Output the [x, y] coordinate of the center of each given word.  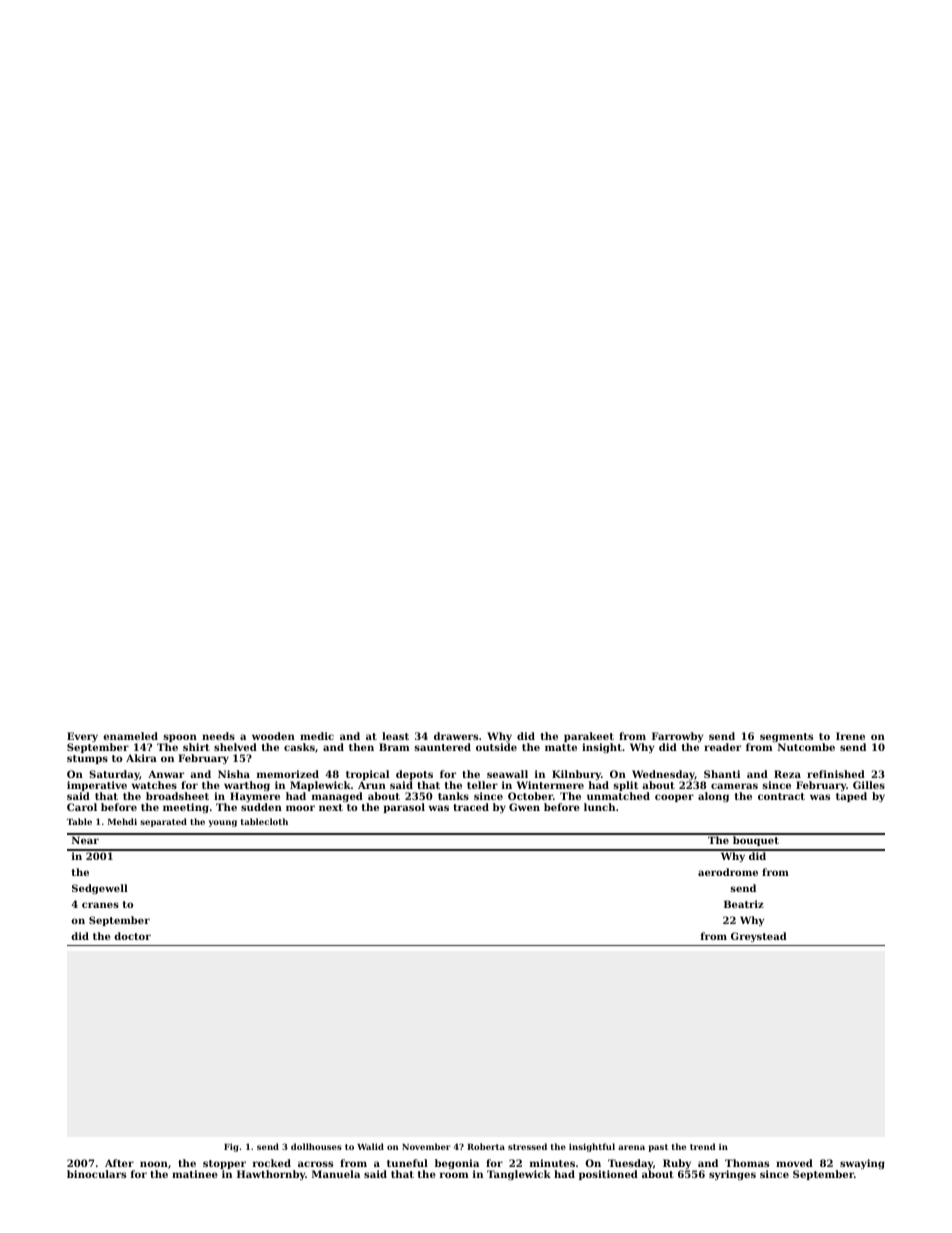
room [454, 1175]
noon [154, 1164]
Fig [231, 1147]
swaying [862, 1164]
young [222, 823]
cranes [100, 905]
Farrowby [677, 738]
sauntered [442, 747]
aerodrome [728, 872]
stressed [527, 1146]
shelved [235, 747]
